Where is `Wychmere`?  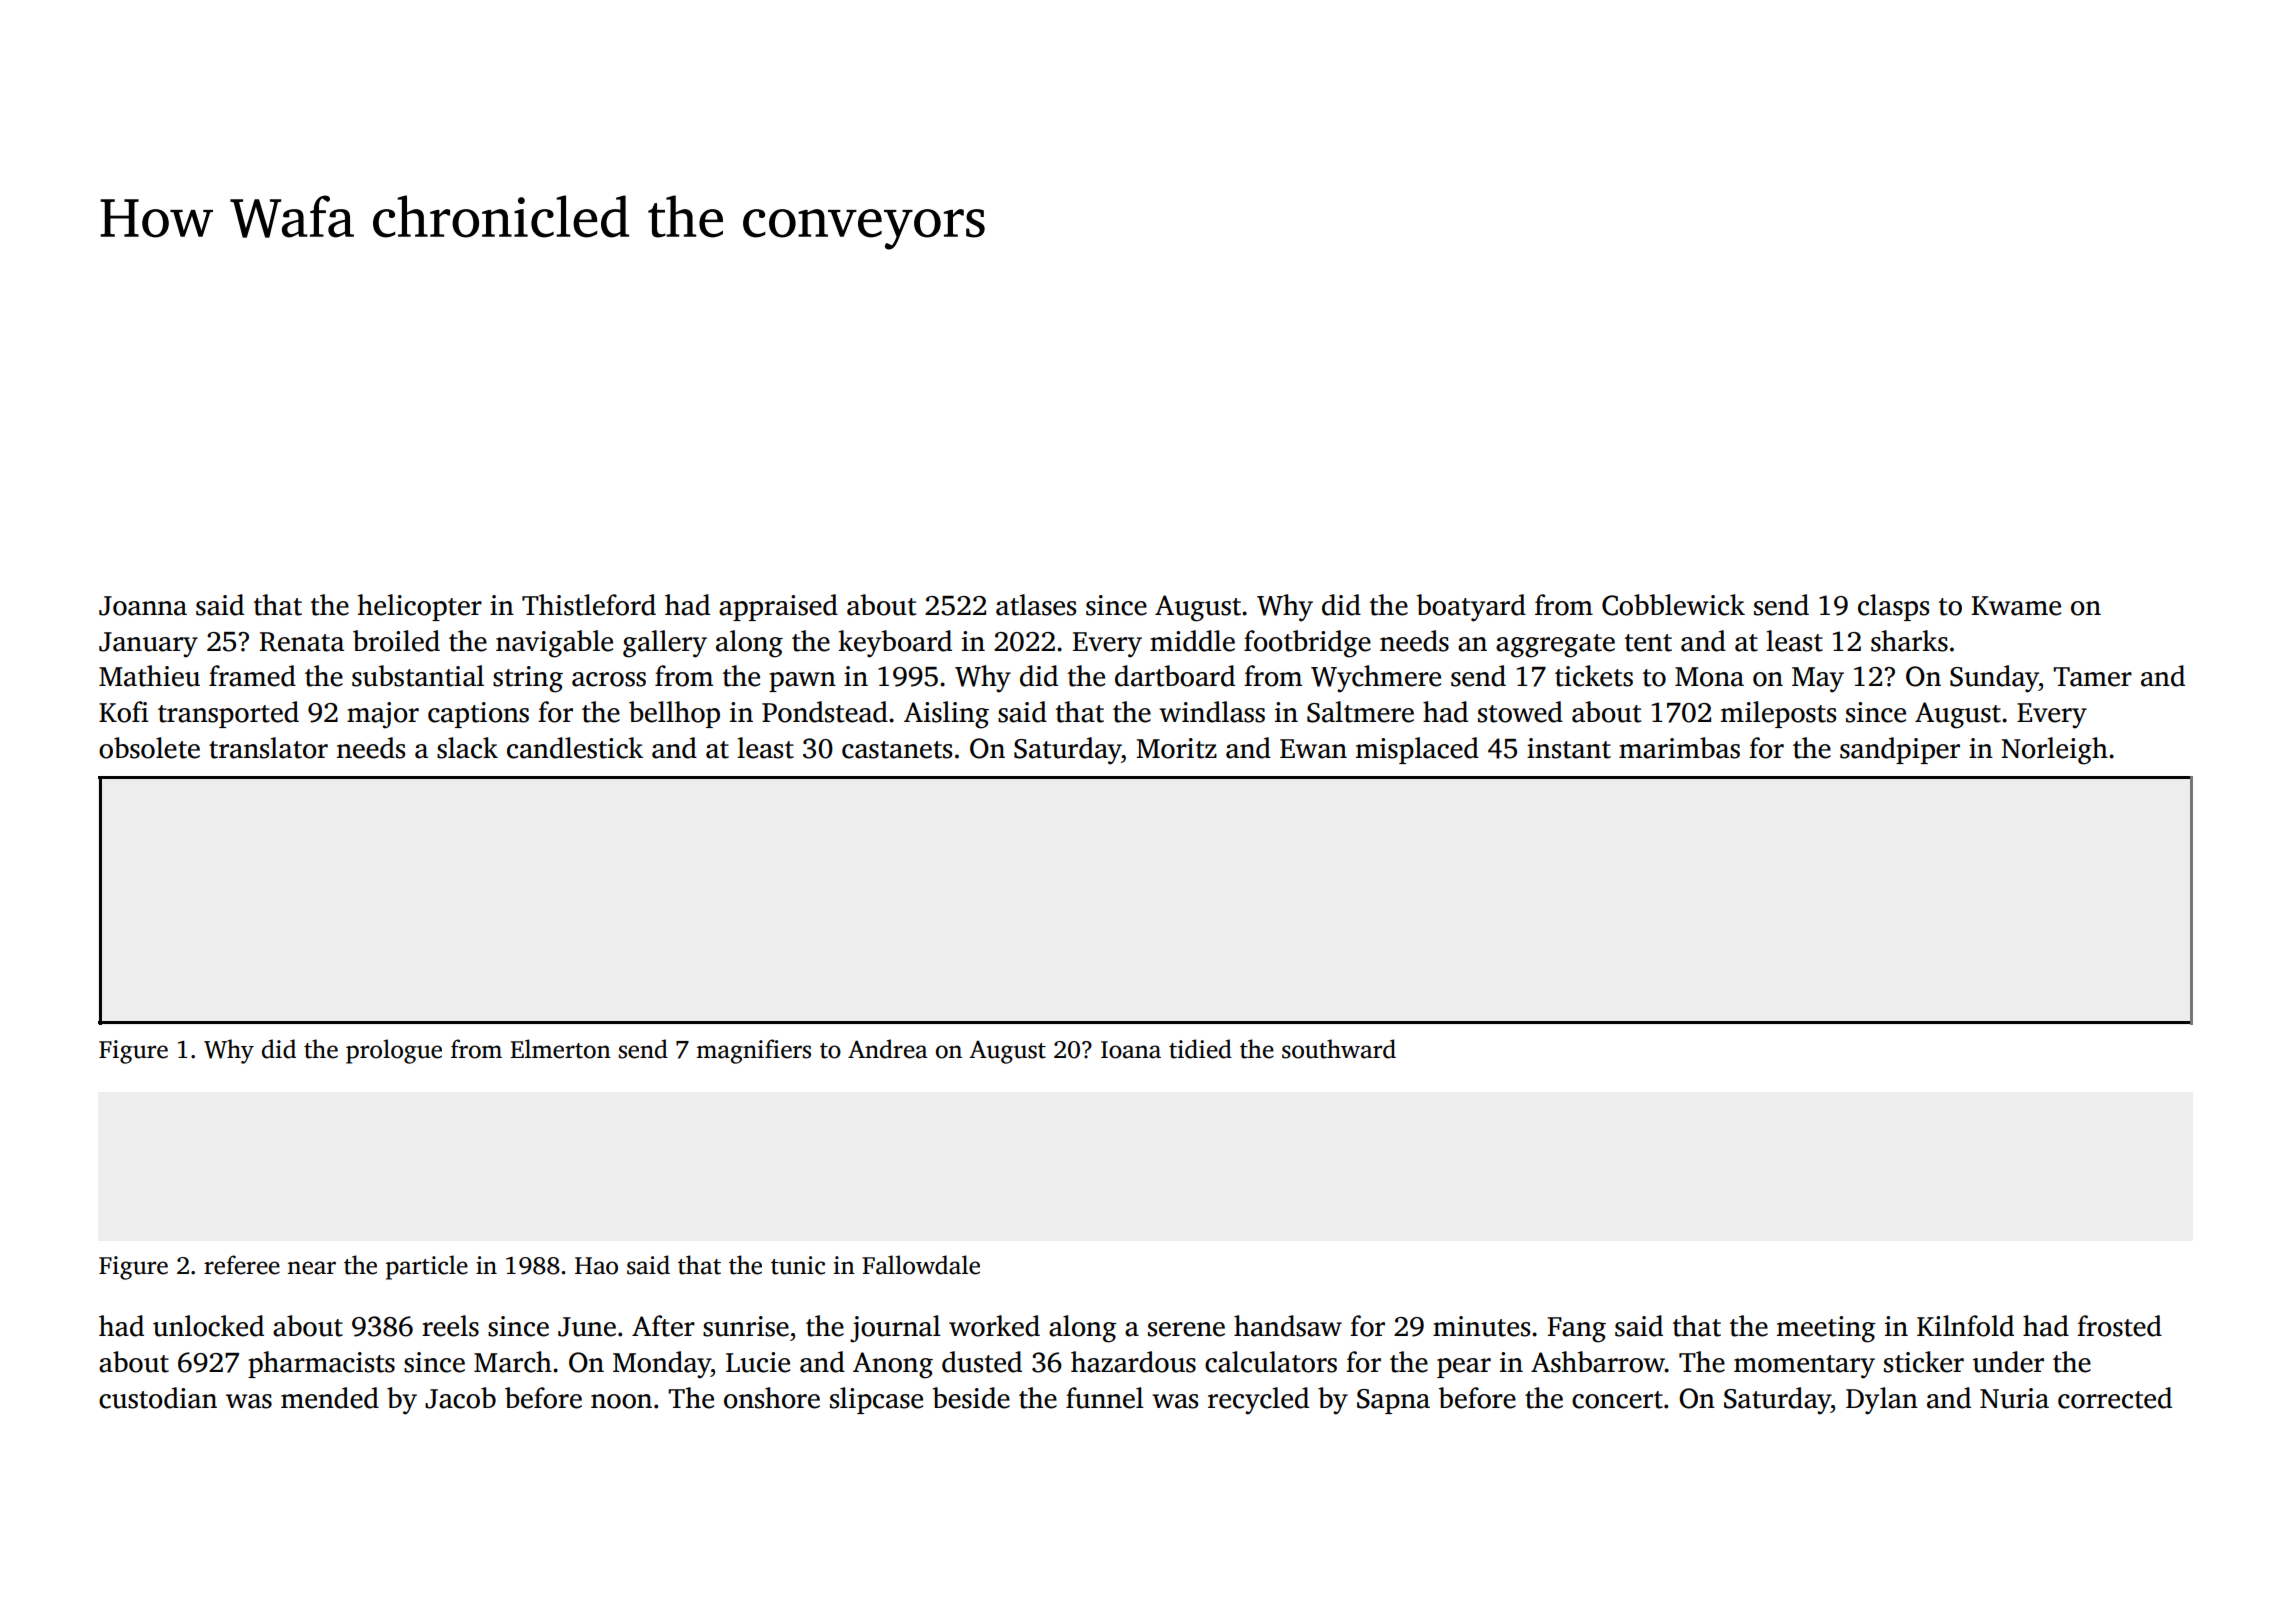 Wychmere is located at coordinates (1376, 679).
